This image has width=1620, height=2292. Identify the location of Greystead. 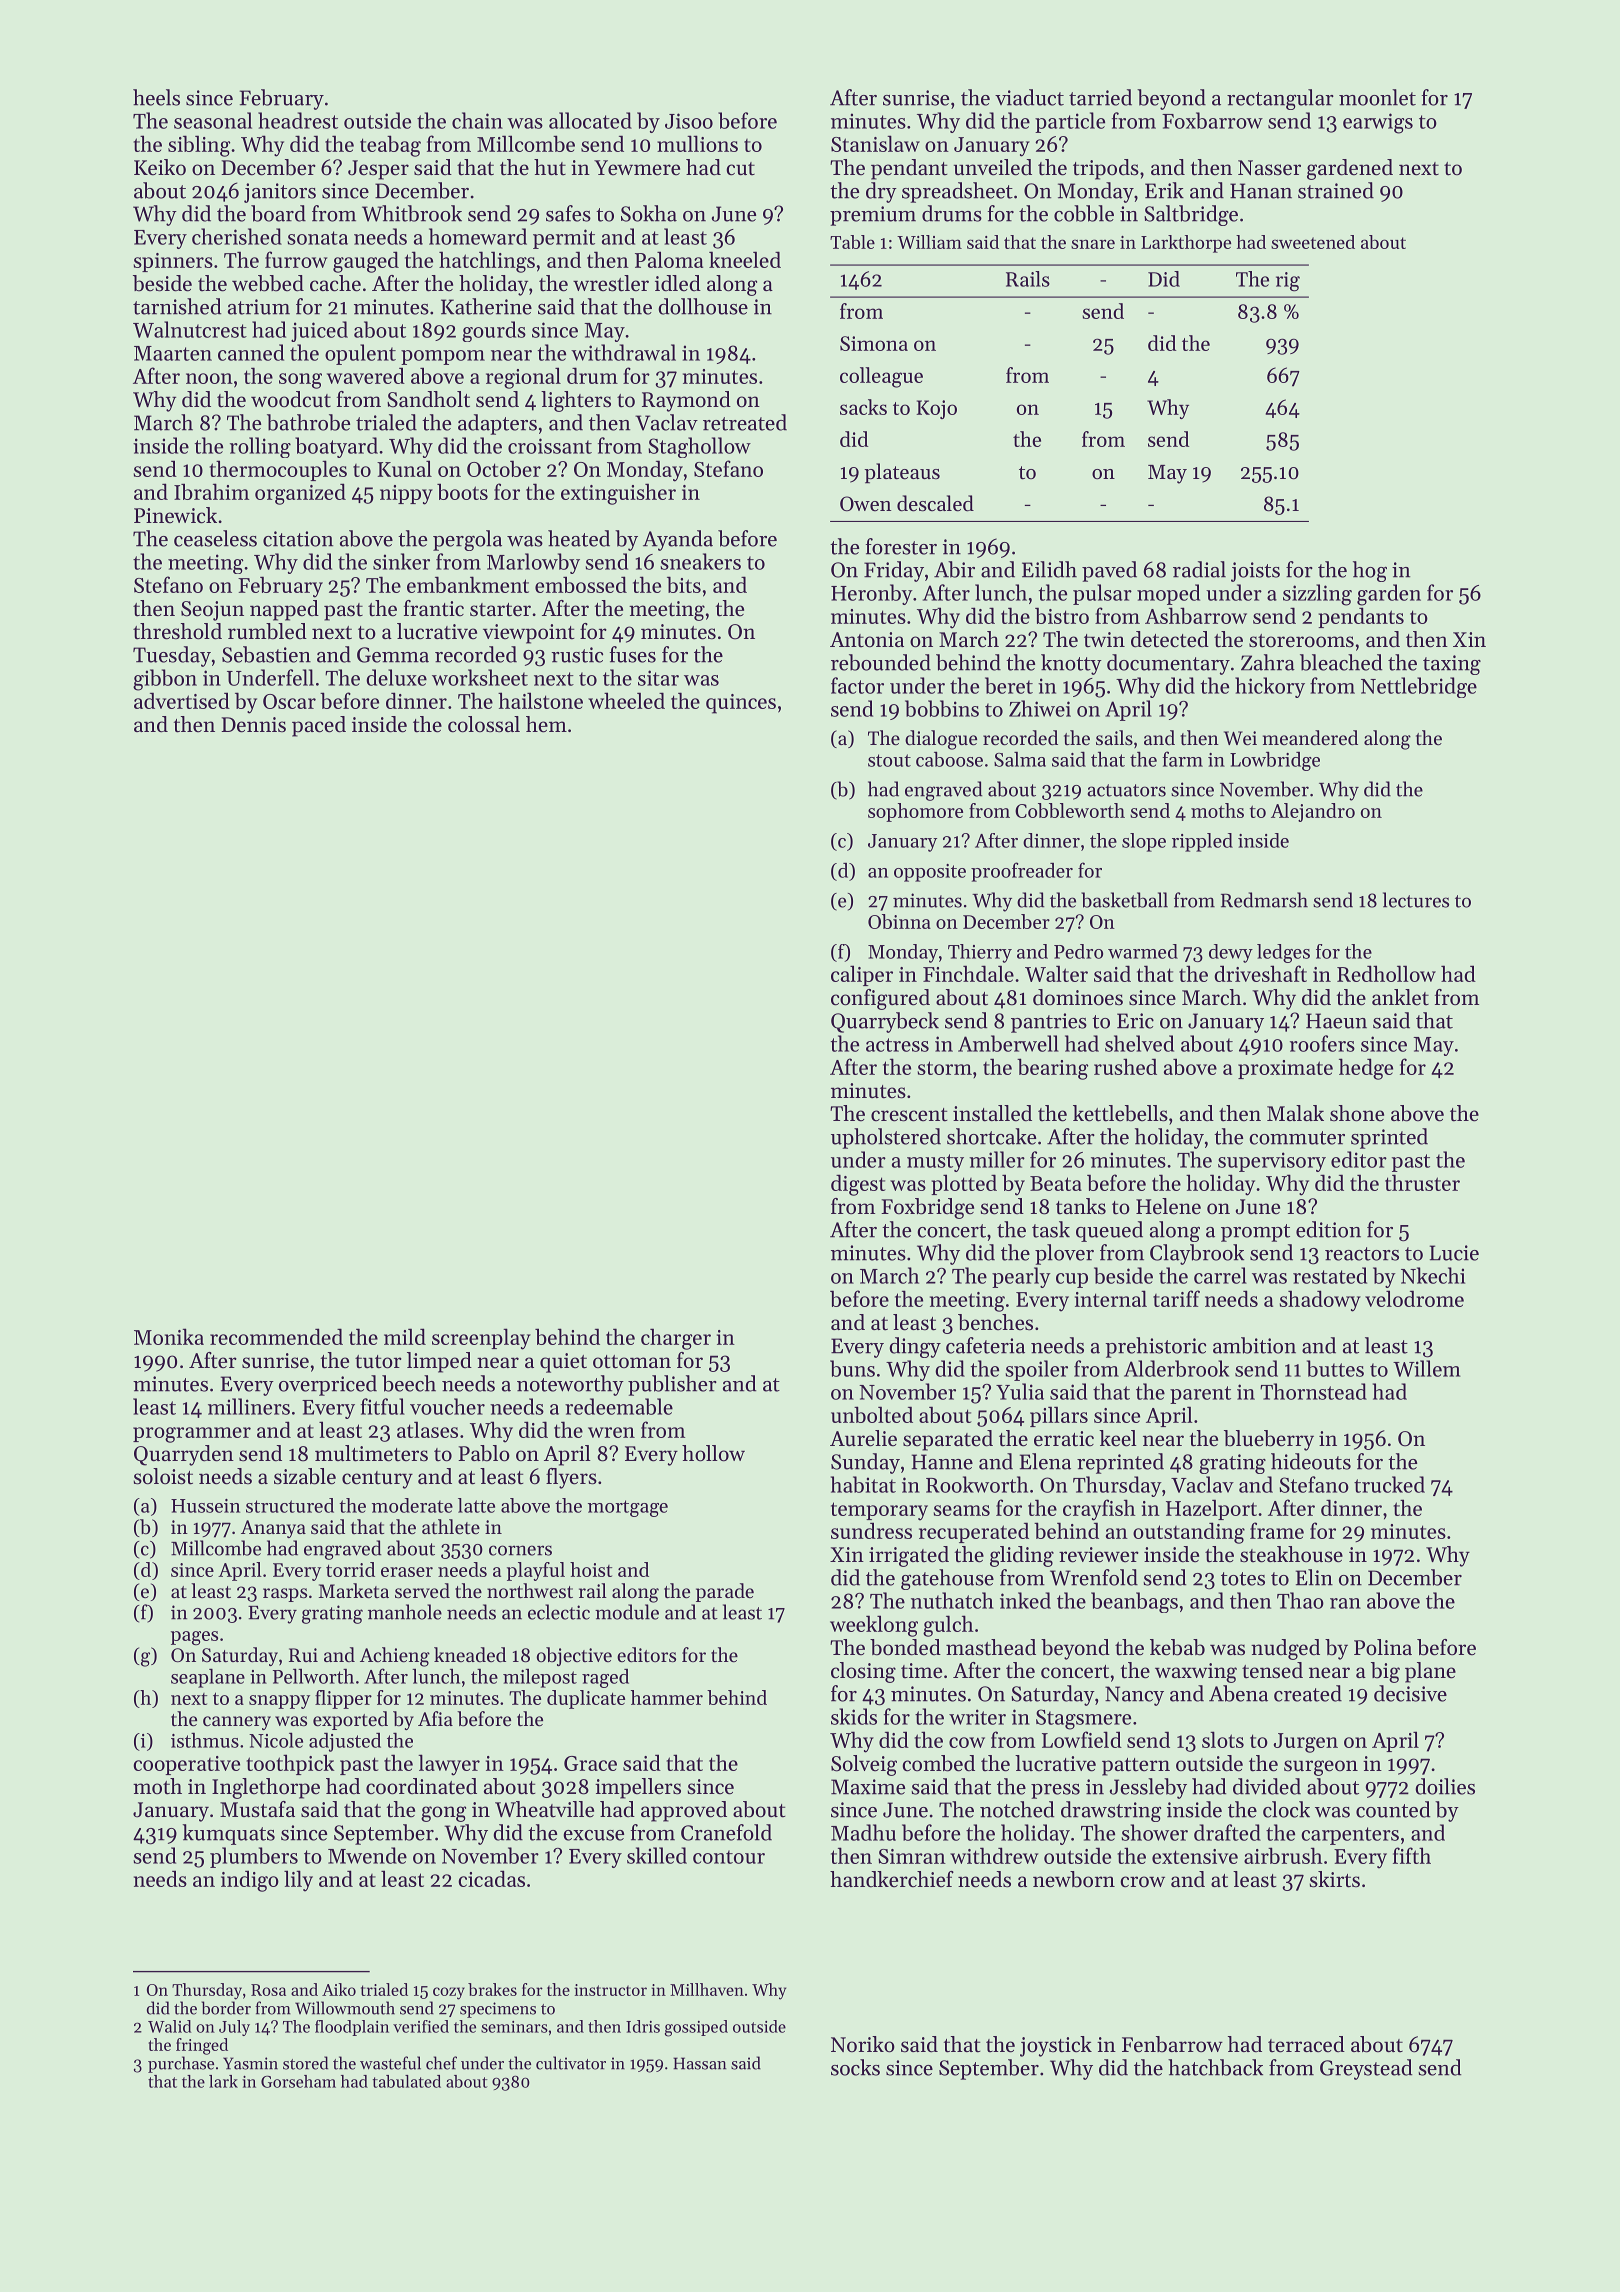
(1366, 2069).
